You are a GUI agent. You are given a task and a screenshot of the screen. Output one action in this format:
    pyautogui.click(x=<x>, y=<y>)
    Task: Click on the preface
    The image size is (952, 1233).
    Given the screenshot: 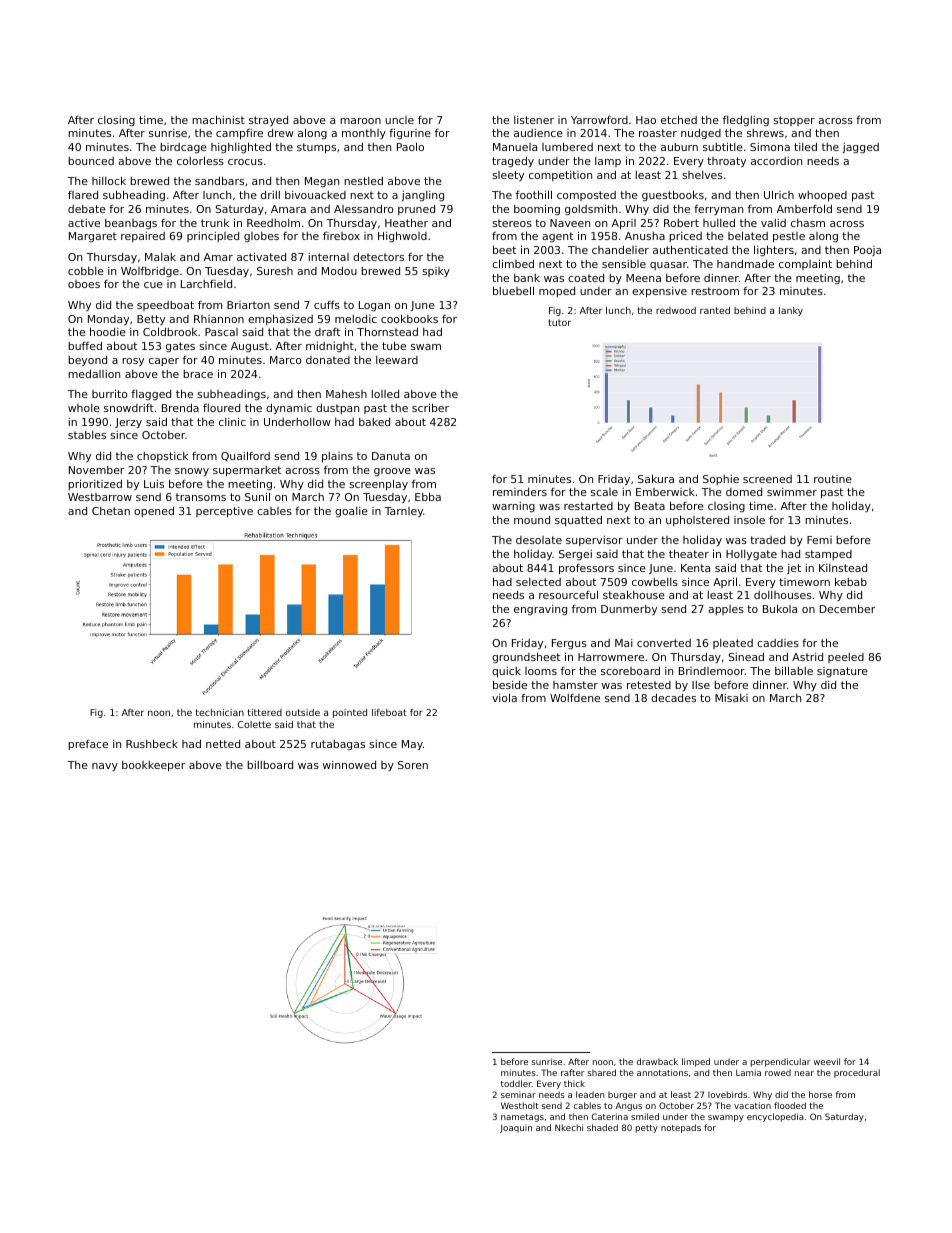 What is the action you would take?
    pyautogui.click(x=88, y=744)
